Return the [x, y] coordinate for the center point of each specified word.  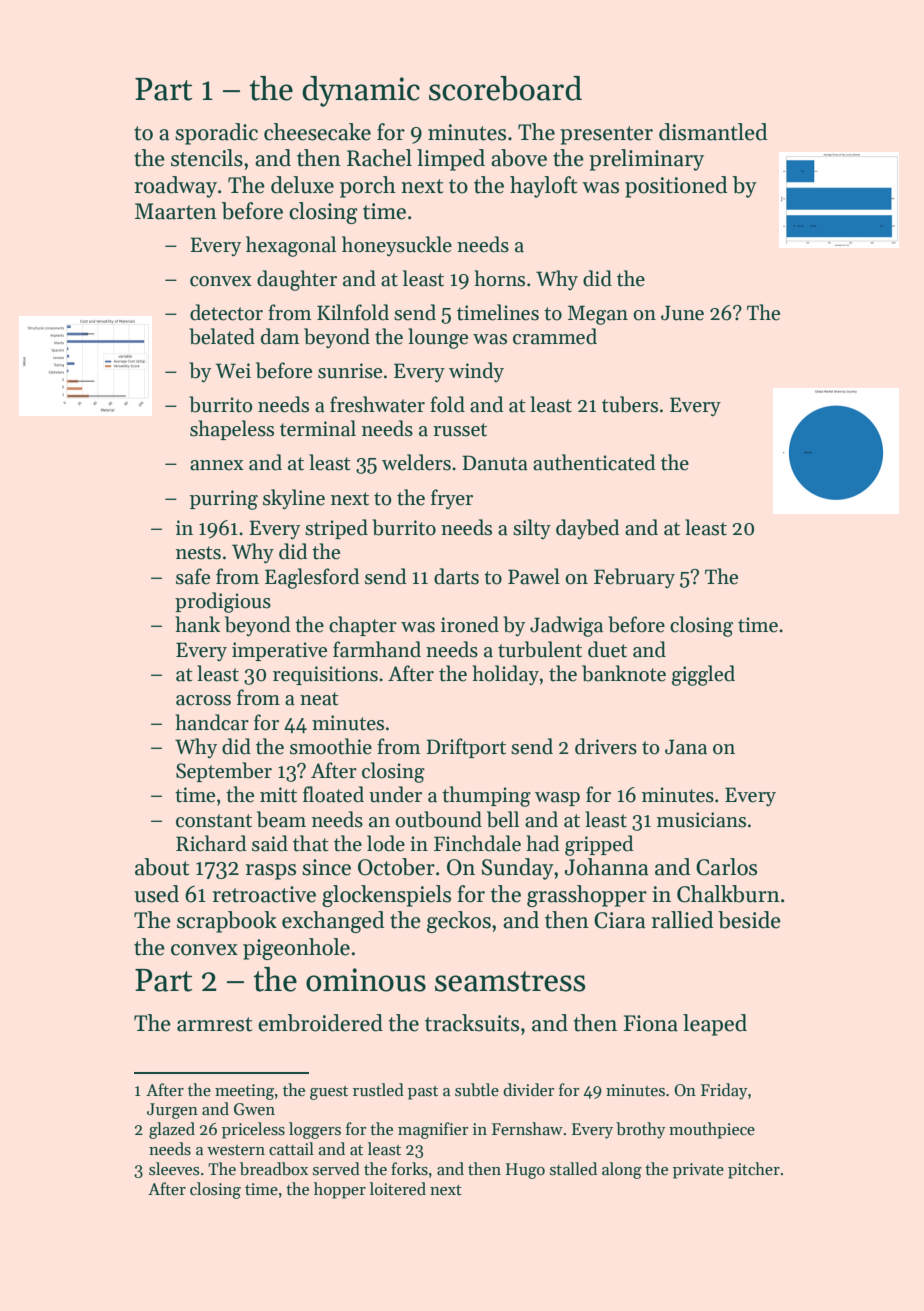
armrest [214, 1024]
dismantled [713, 132]
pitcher [754, 1170]
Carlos [726, 867]
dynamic [361, 91]
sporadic [216, 134]
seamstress [510, 981]
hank [197, 624]
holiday [505, 675]
